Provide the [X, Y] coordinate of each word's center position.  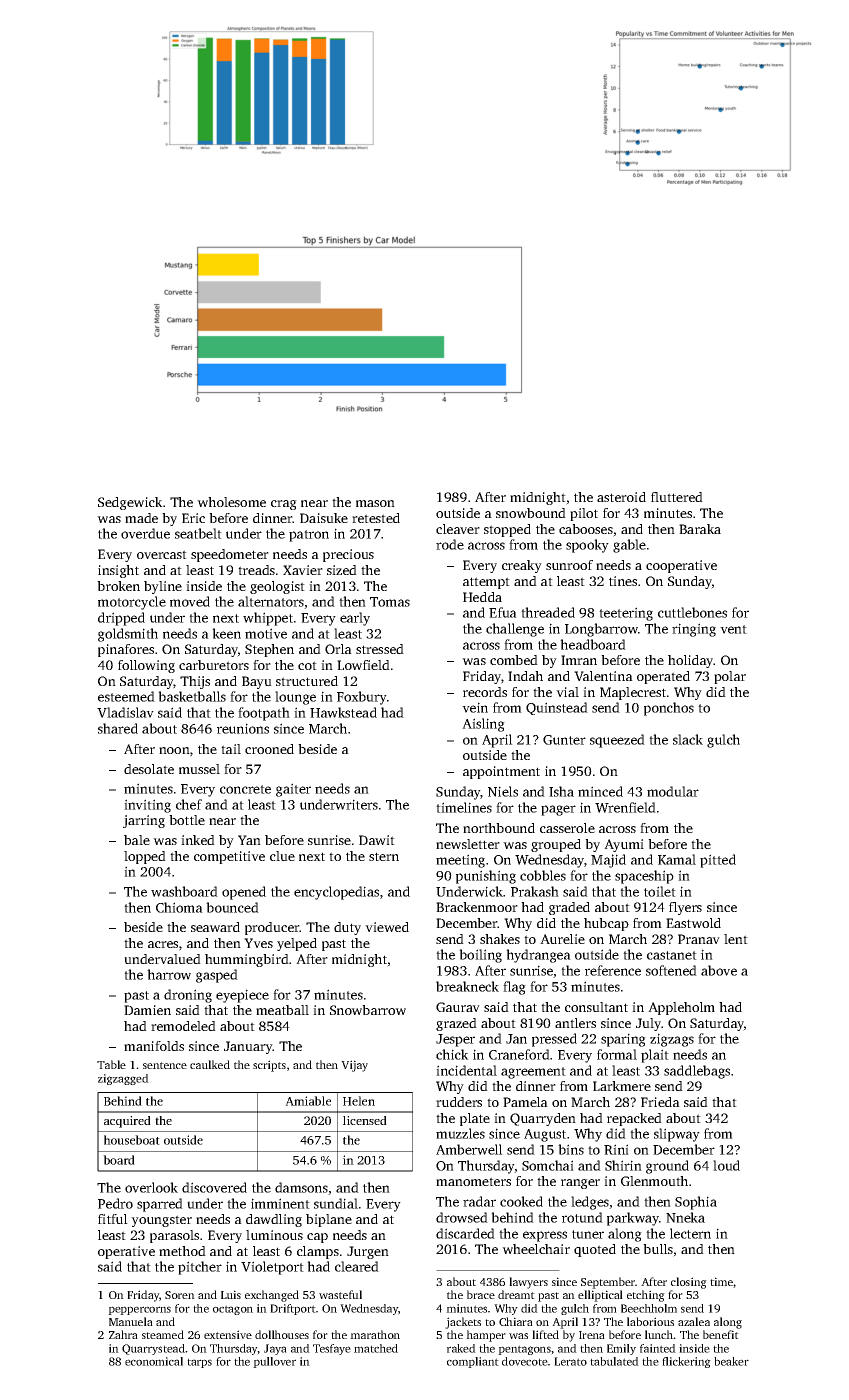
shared [118, 728]
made [141, 518]
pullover [274, 1362]
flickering [686, 1362]
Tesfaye [332, 1349]
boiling [480, 956]
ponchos [669, 709]
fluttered [677, 497]
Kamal [677, 859]
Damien [147, 1010]
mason [375, 503]
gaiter [293, 790]
